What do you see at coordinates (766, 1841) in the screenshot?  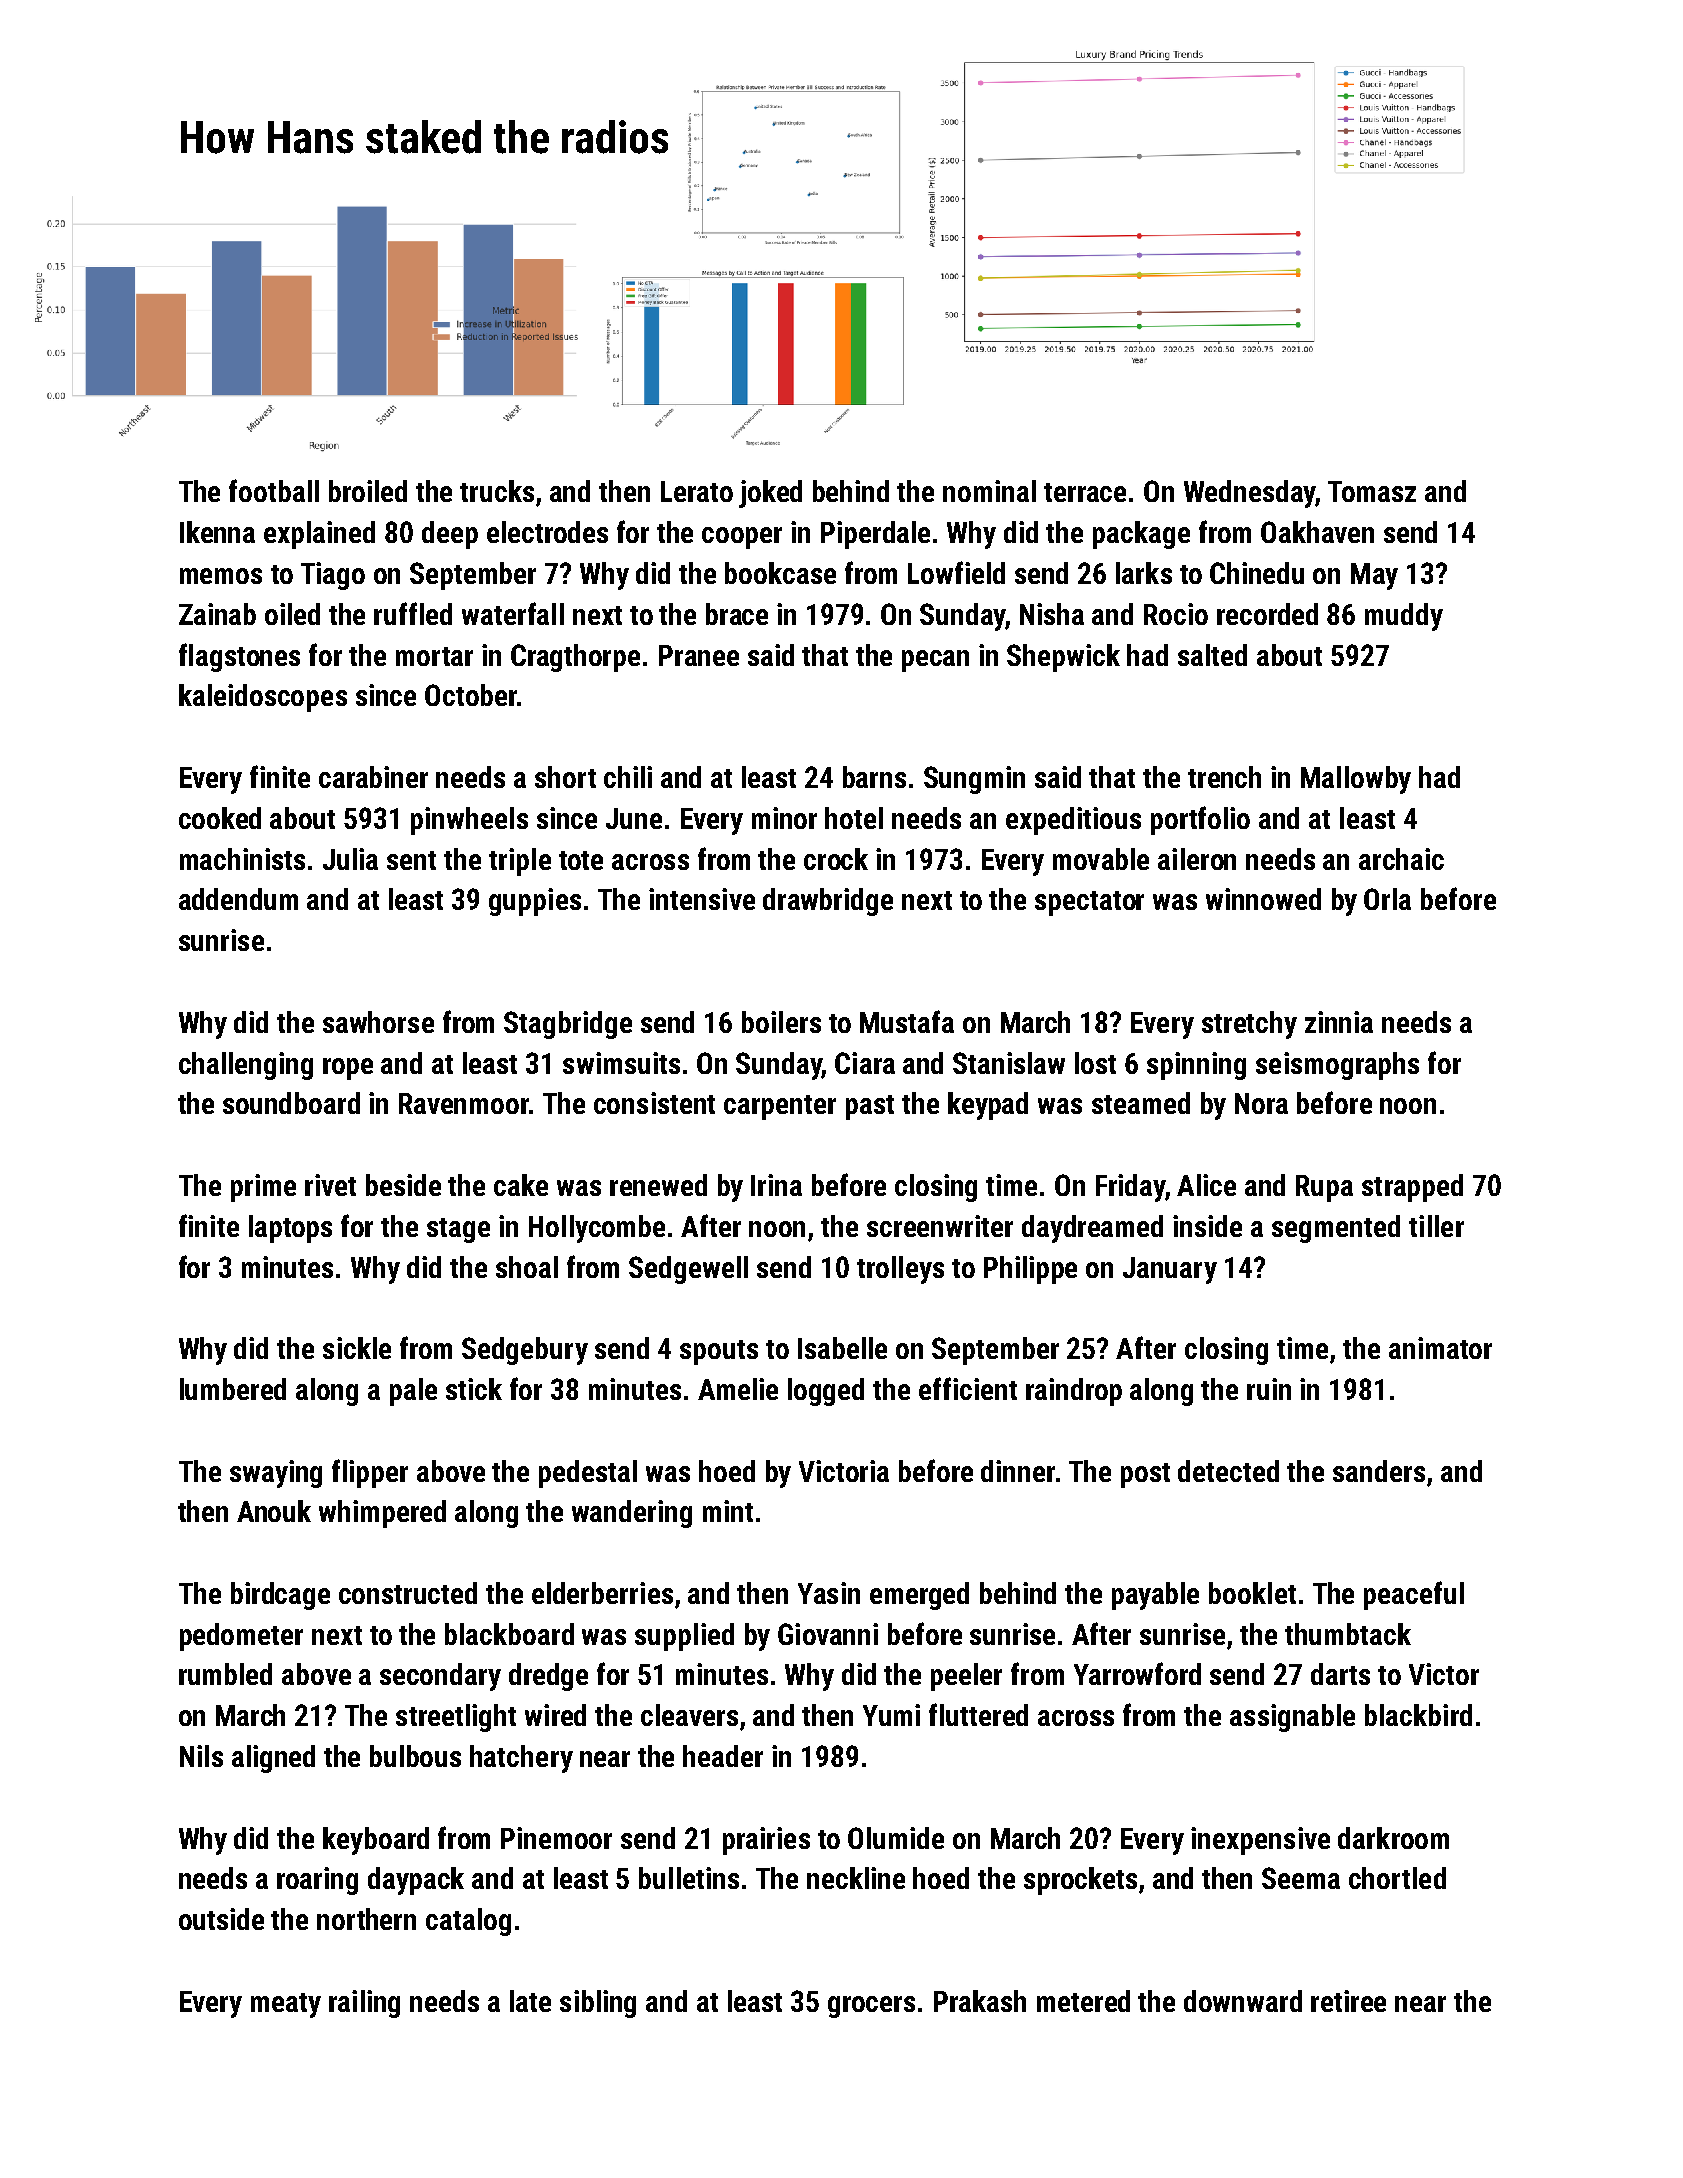 I see `prairies` at bounding box center [766, 1841].
